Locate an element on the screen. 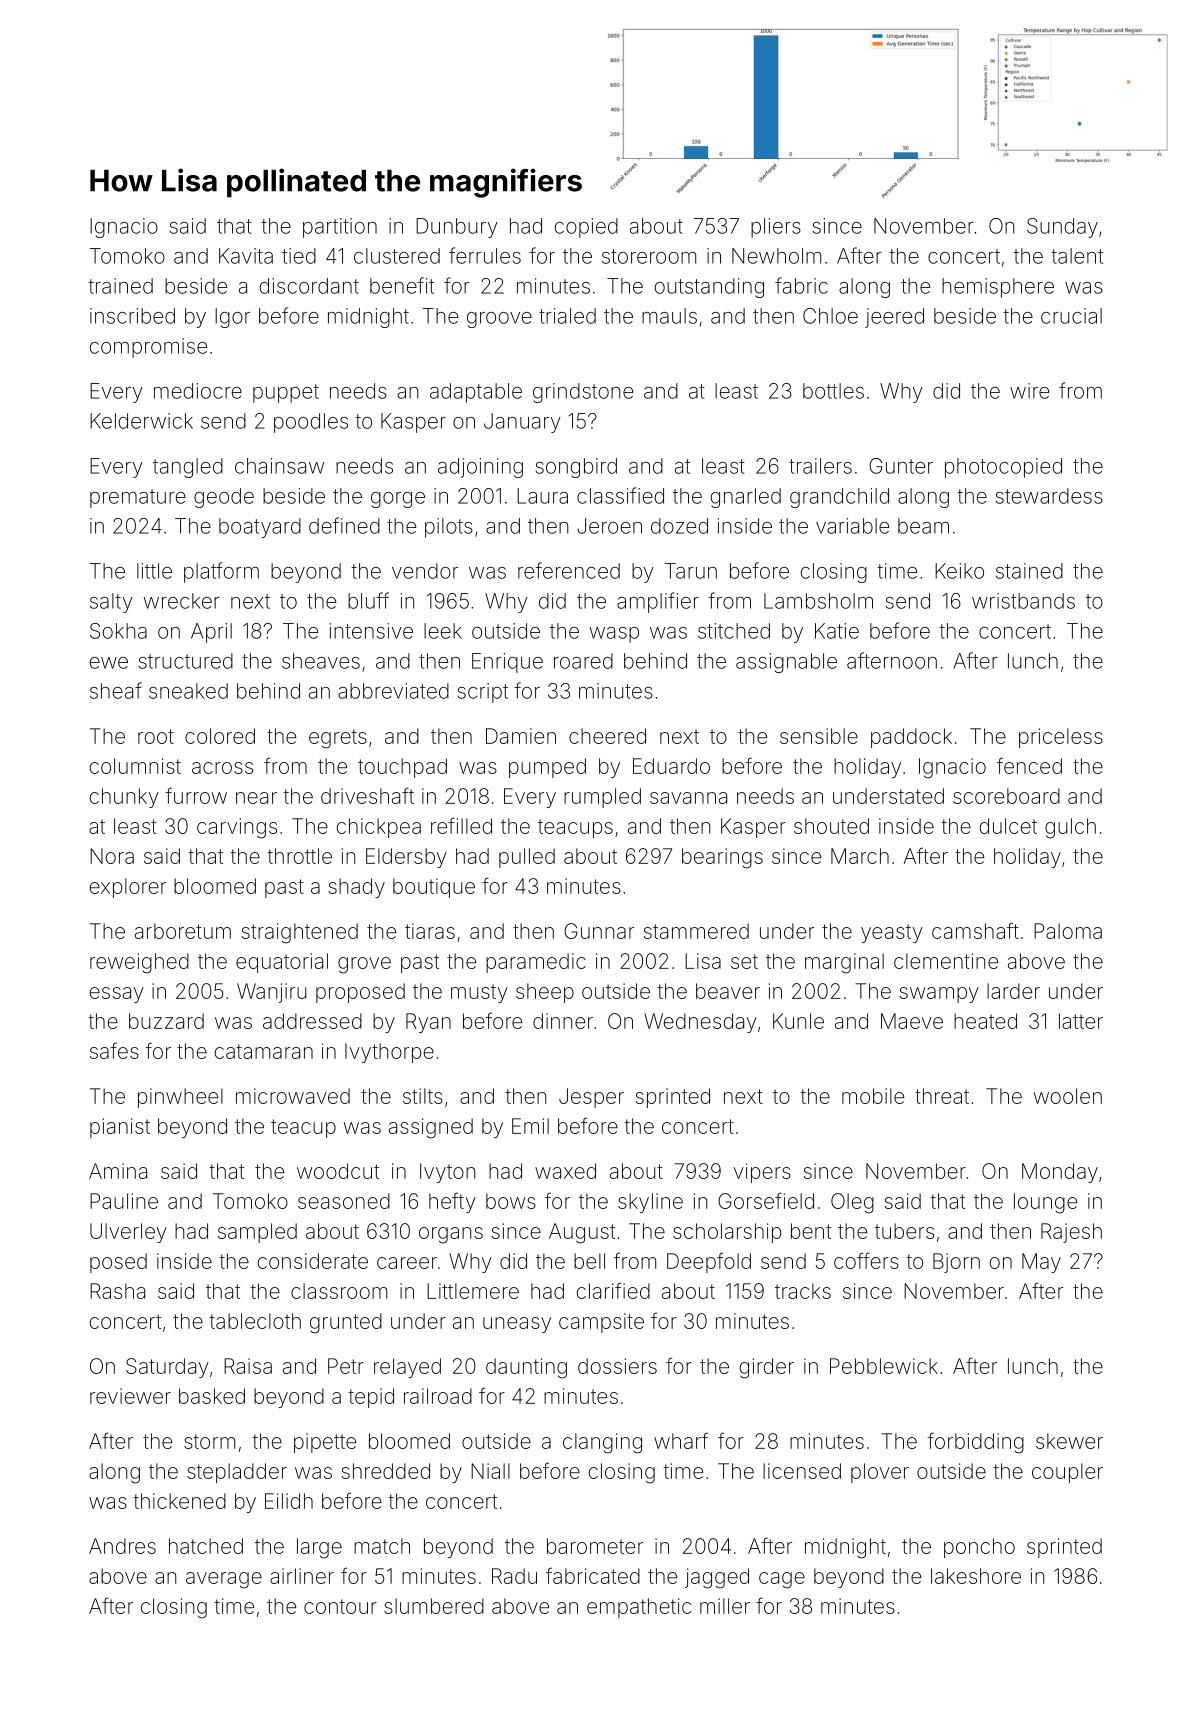 The width and height of the screenshot is (1192, 1727). hatched is located at coordinates (206, 1546).
